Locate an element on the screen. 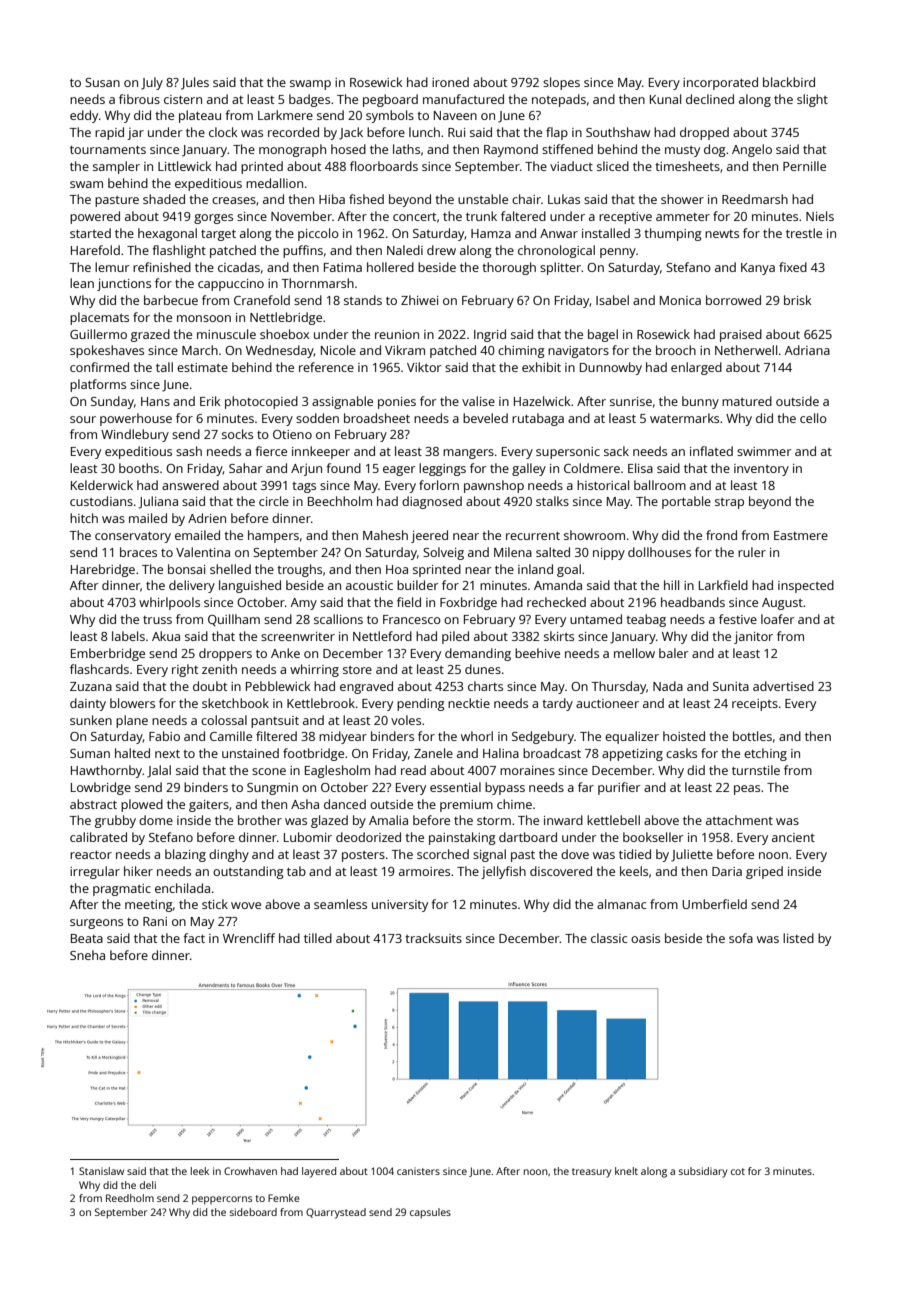 Image resolution: width=908 pixels, height=1316 pixels. stalks is located at coordinates (552, 501).
